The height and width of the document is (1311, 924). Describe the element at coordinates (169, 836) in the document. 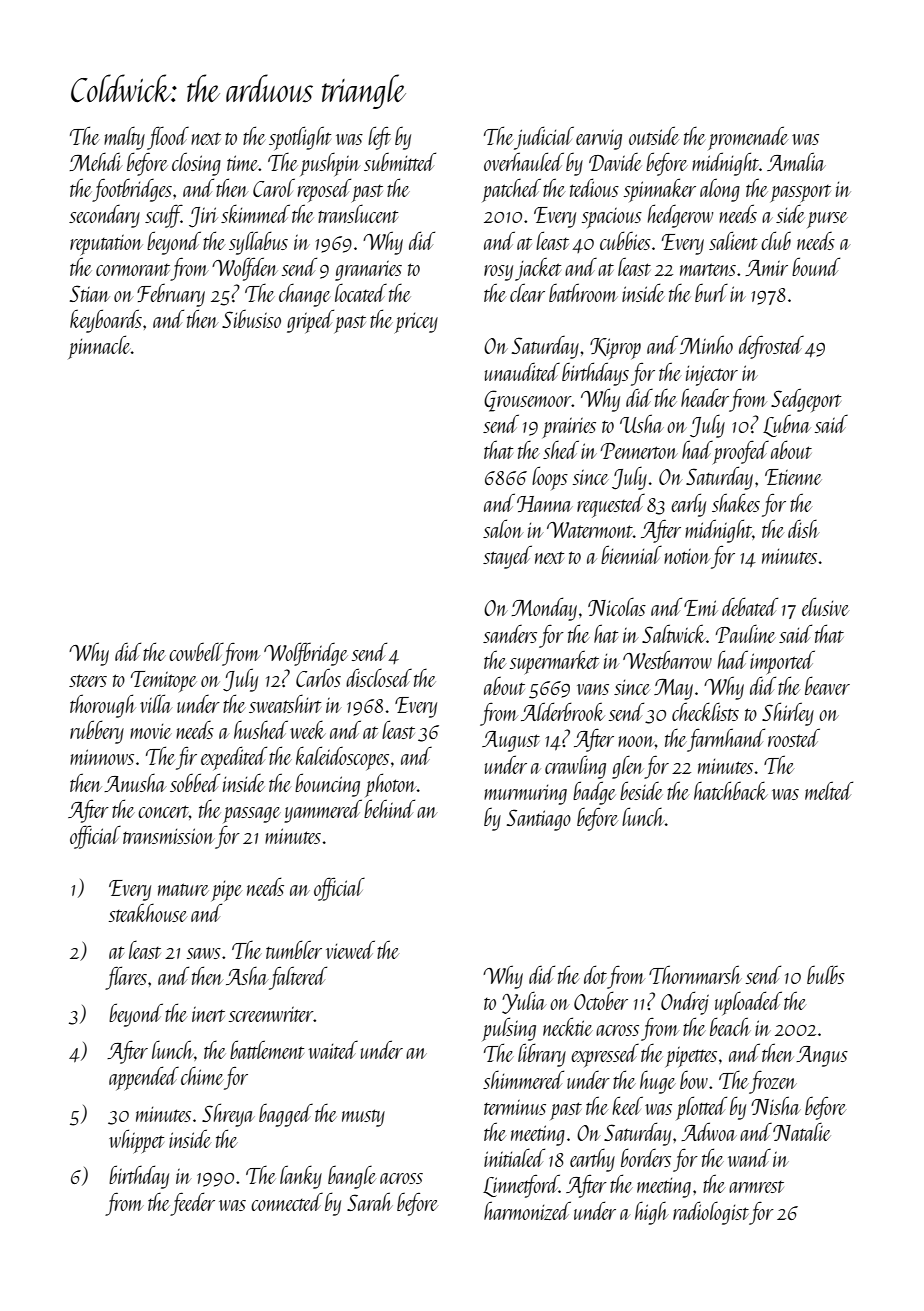

I see `transmission` at that location.
